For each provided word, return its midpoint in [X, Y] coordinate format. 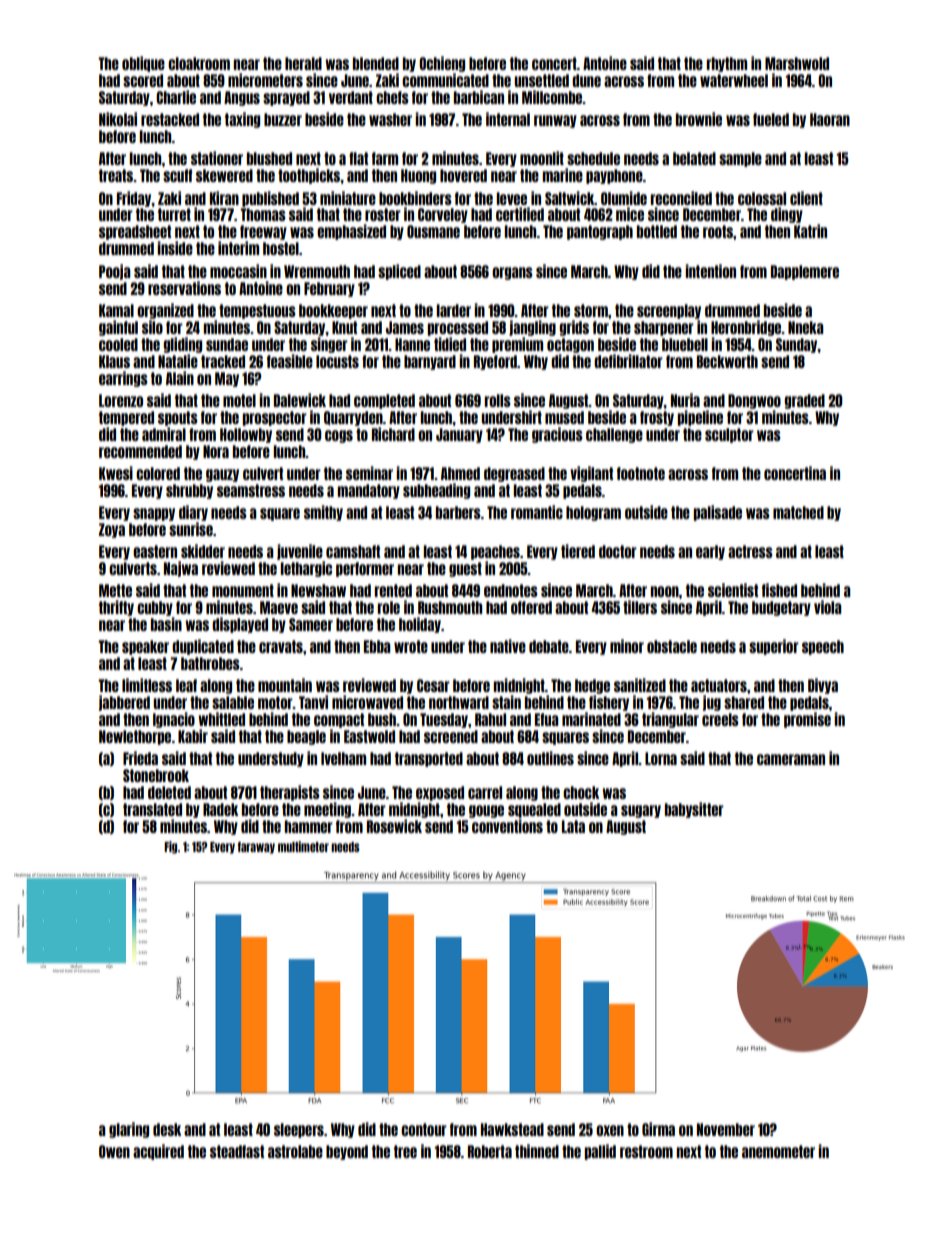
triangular [670, 720]
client [806, 198]
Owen [114, 1151]
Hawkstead [512, 1129]
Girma [658, 1129]
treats [116, 175]
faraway [256, 848]
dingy [787, 215]
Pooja [114, 272]
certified [520, 214]
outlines [550, 758]
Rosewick [394, 826]
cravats [281, 646]
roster [383, 214]
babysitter [694, 810]
